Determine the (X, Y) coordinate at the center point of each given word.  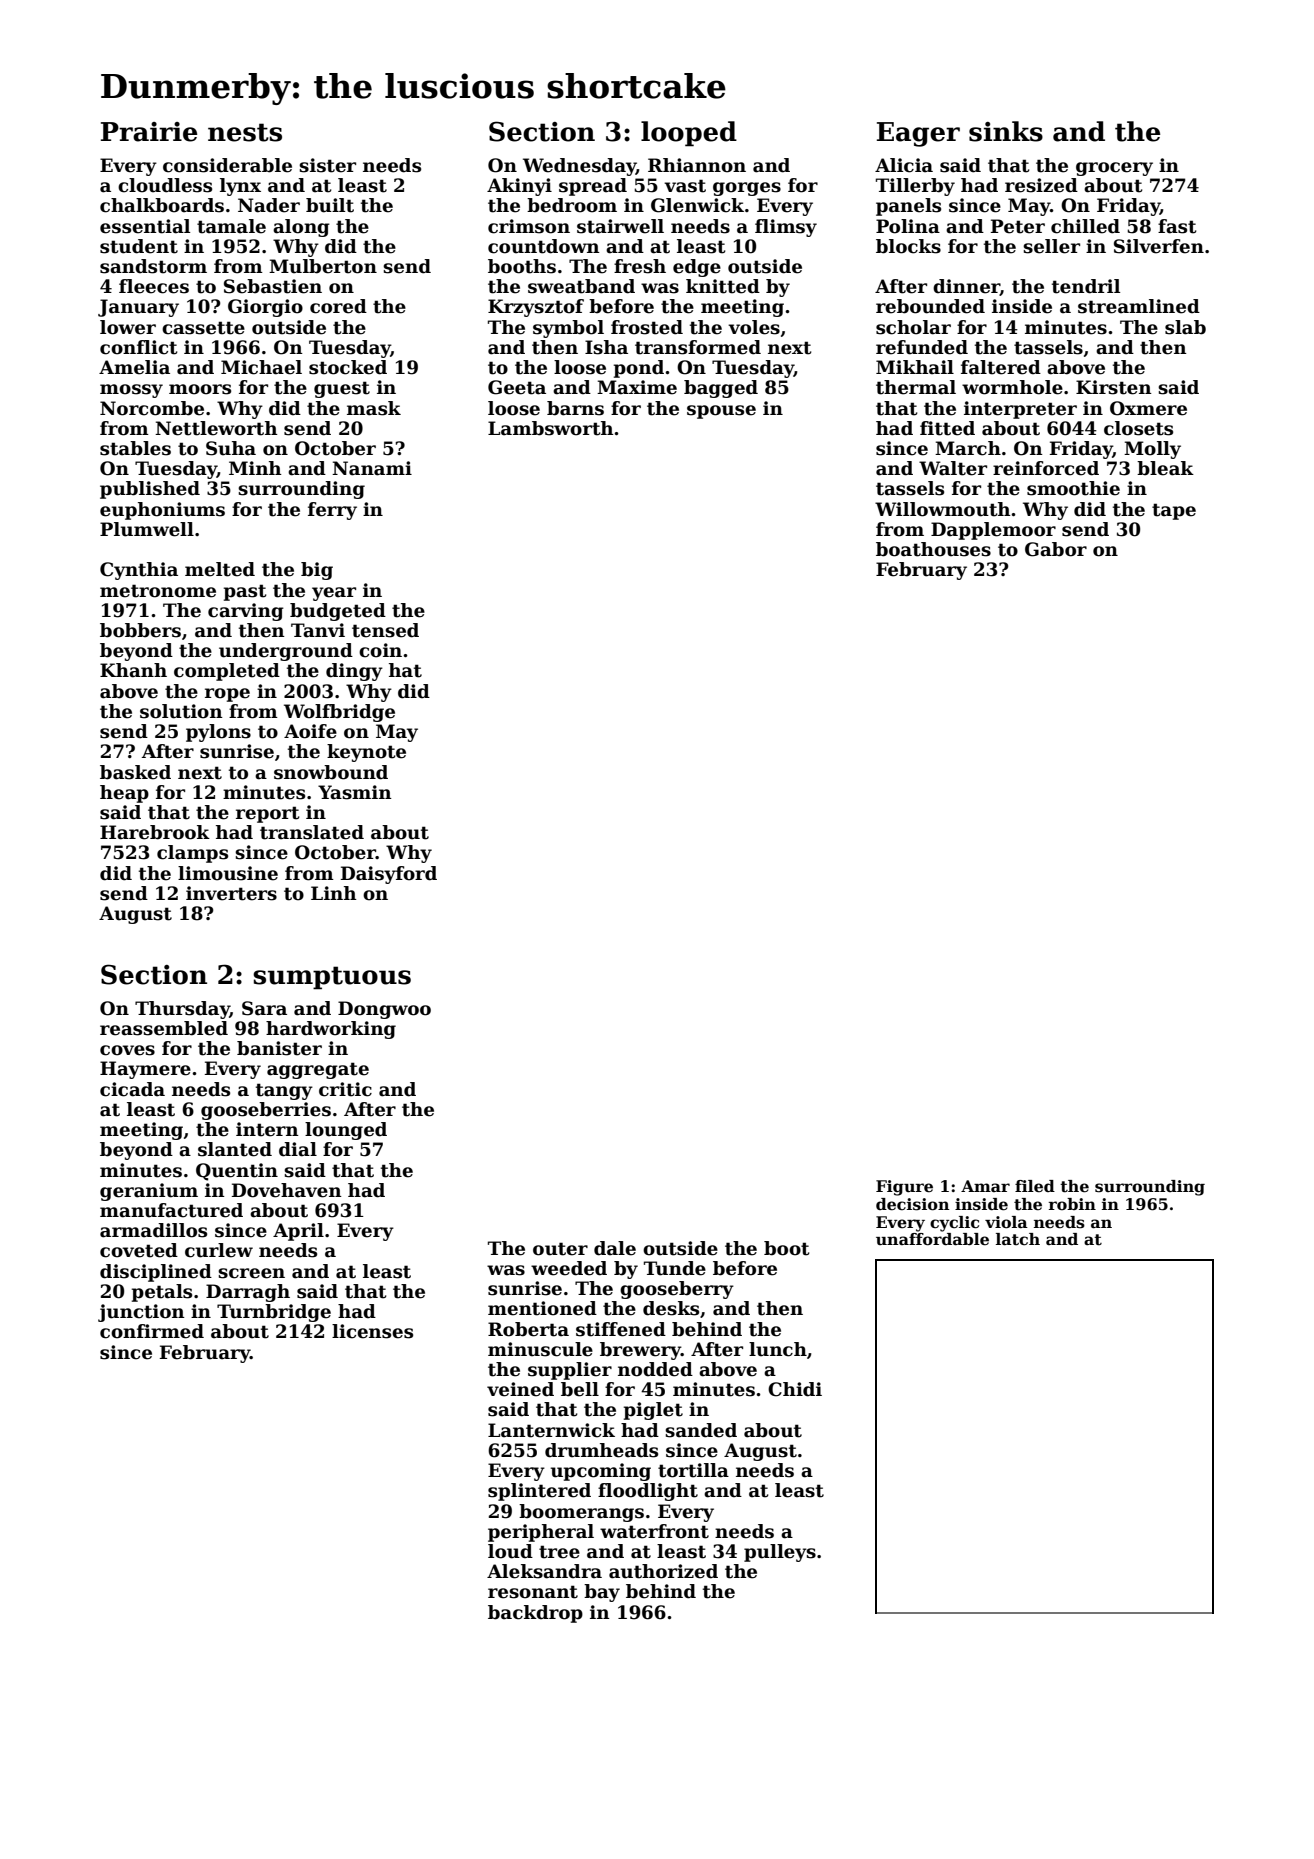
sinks (1006, 131)
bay (602, 1593)
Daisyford (389, 875)
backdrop (535, 1614)
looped (689, 134)
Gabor (1056, 549)
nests (245, 132)
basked (135, 772)
